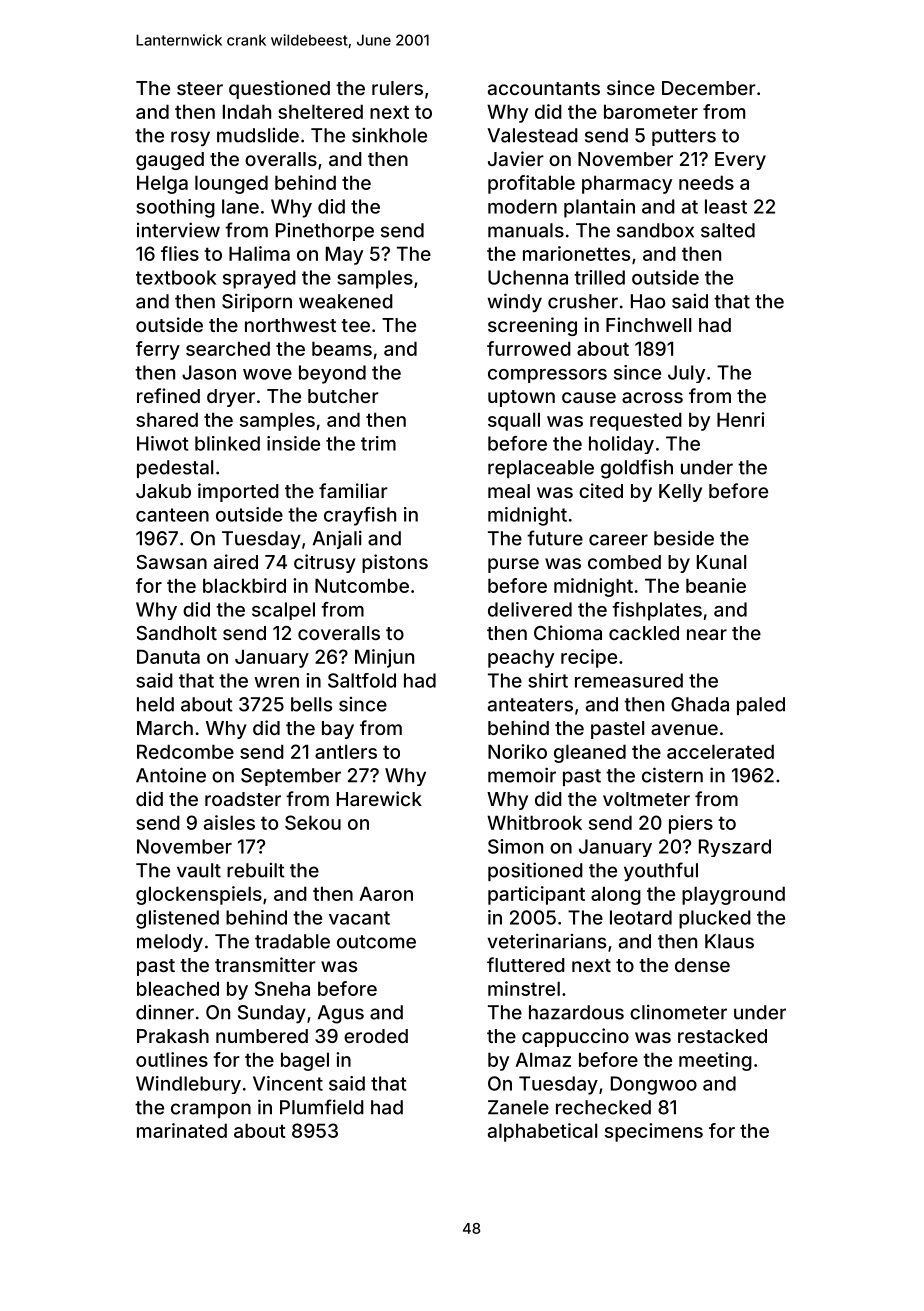 This screenshot has width=924, height=1311. I want to click on canteen, so click(172, 515).
